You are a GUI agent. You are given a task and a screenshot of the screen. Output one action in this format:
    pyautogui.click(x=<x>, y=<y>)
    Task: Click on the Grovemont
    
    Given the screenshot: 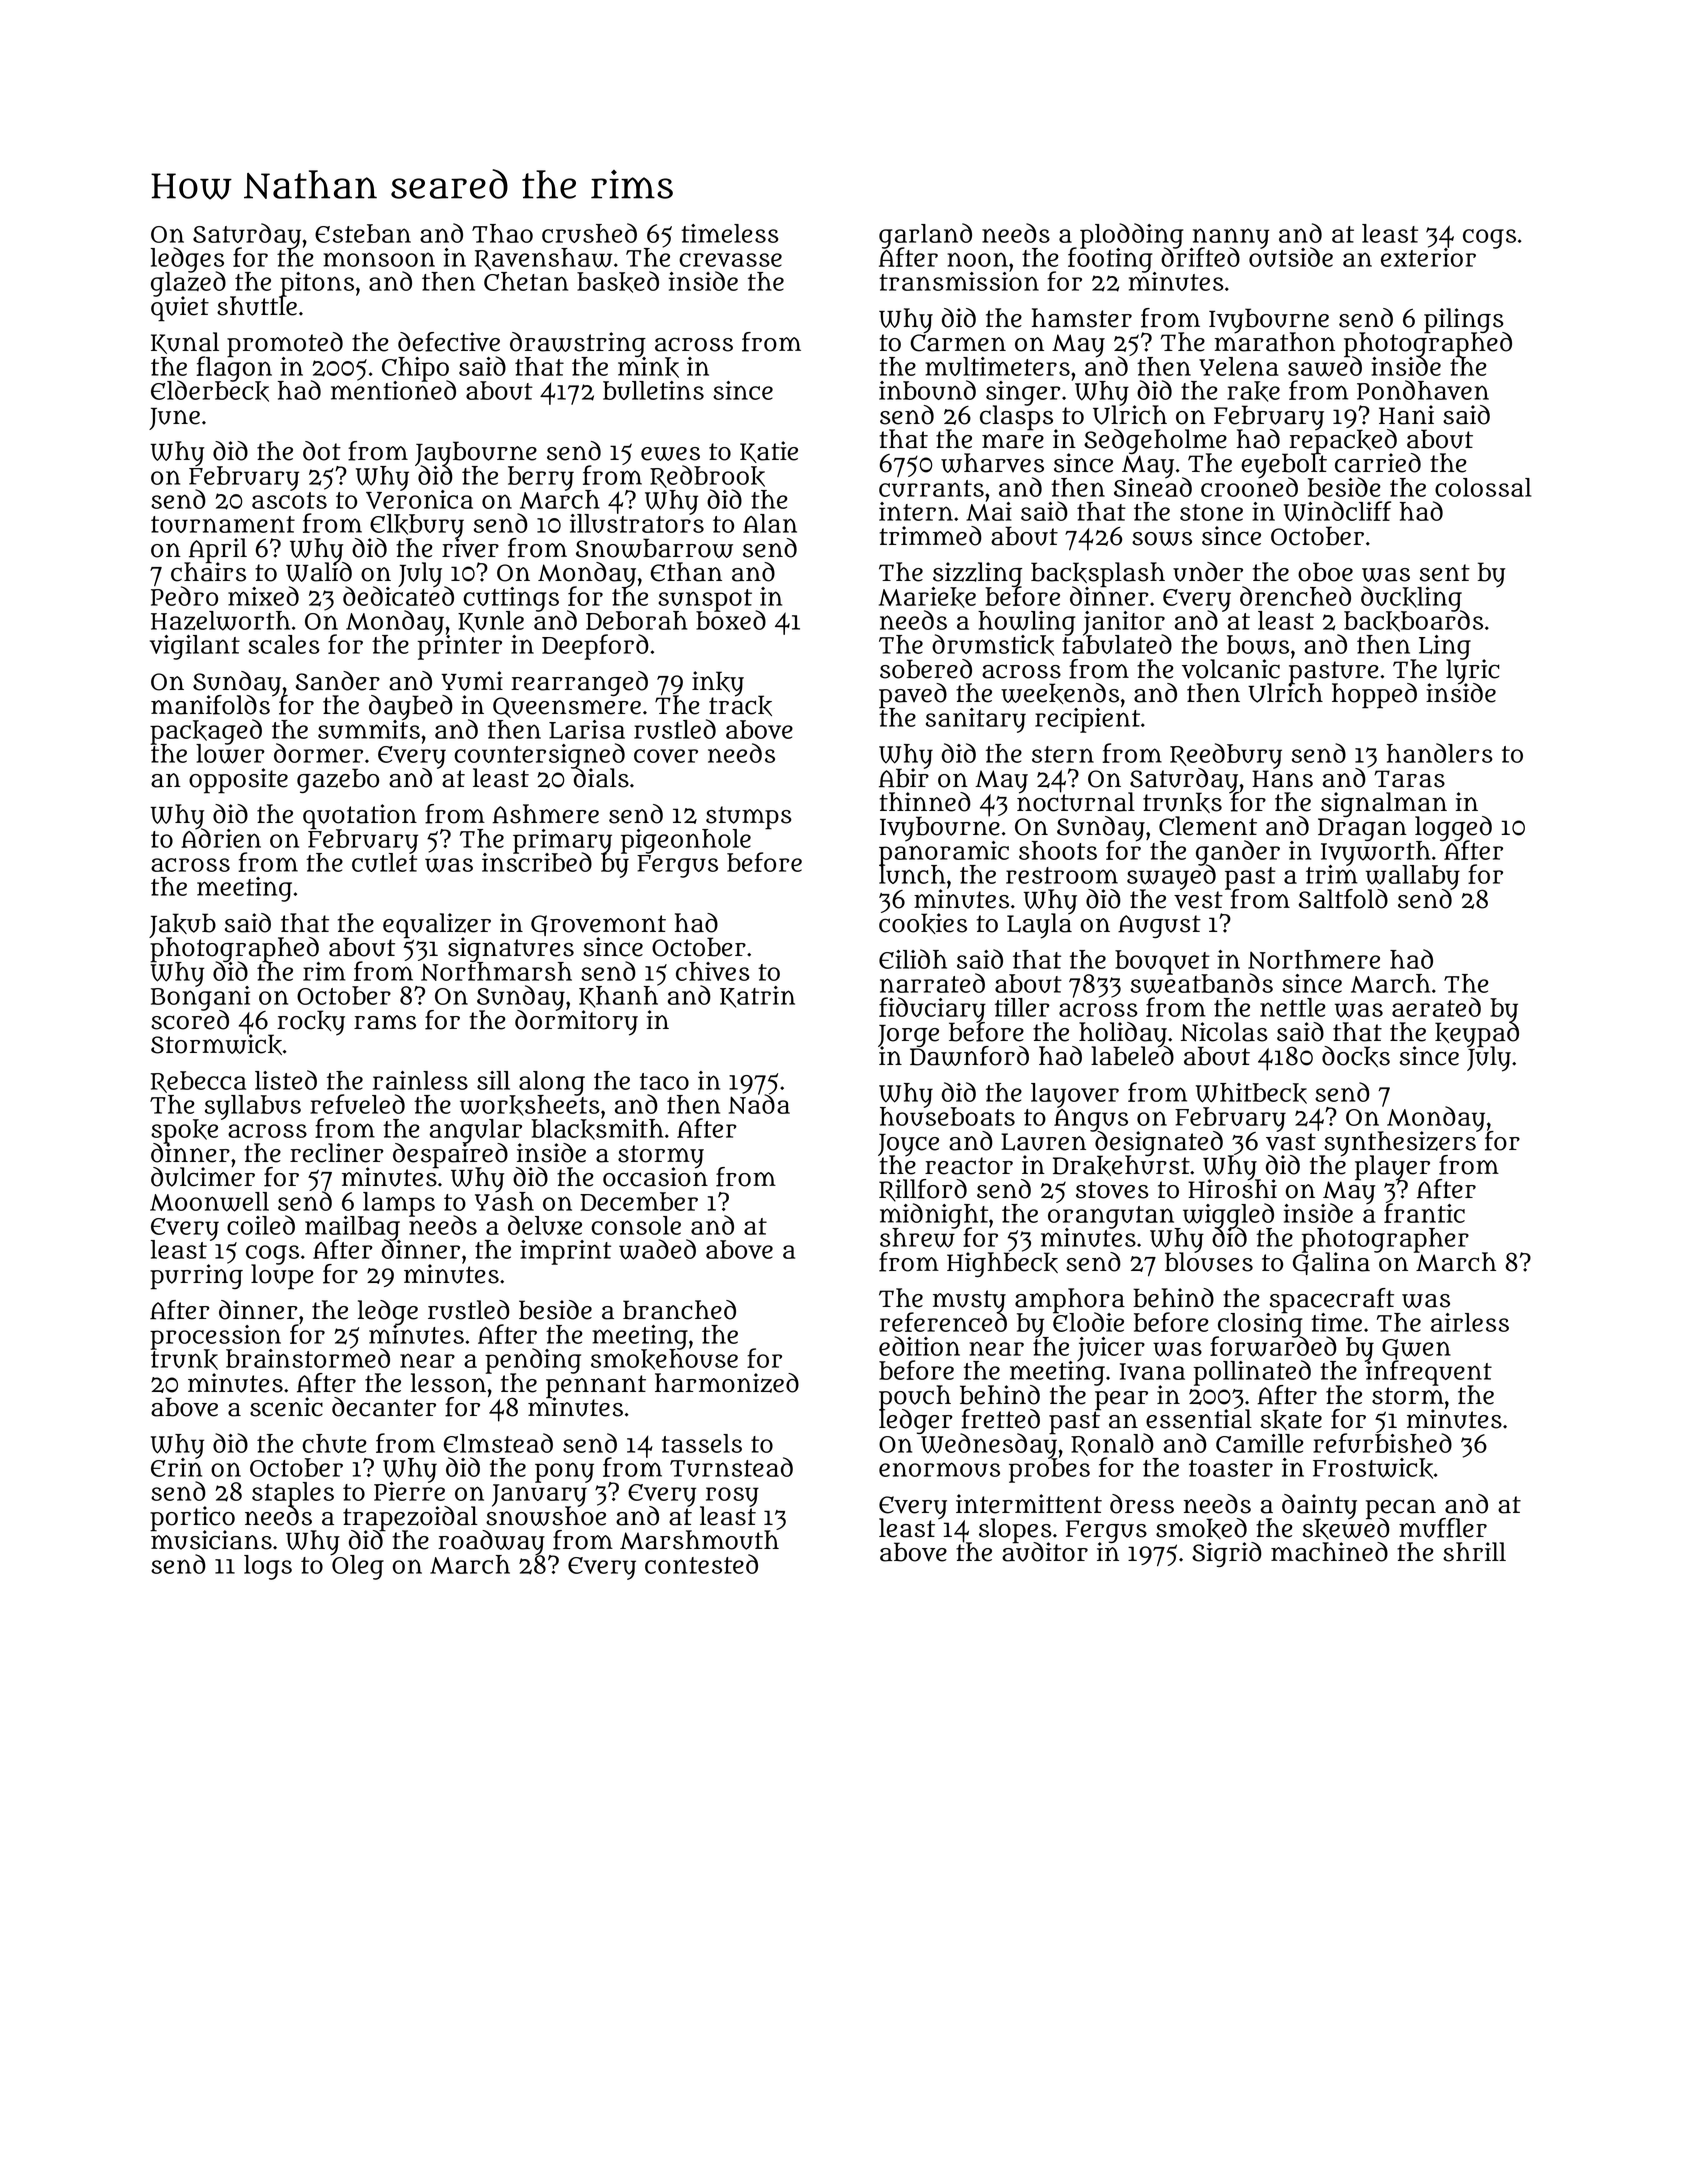 What is the action you would take?
    pyautogui.click(x=598, y=925)
